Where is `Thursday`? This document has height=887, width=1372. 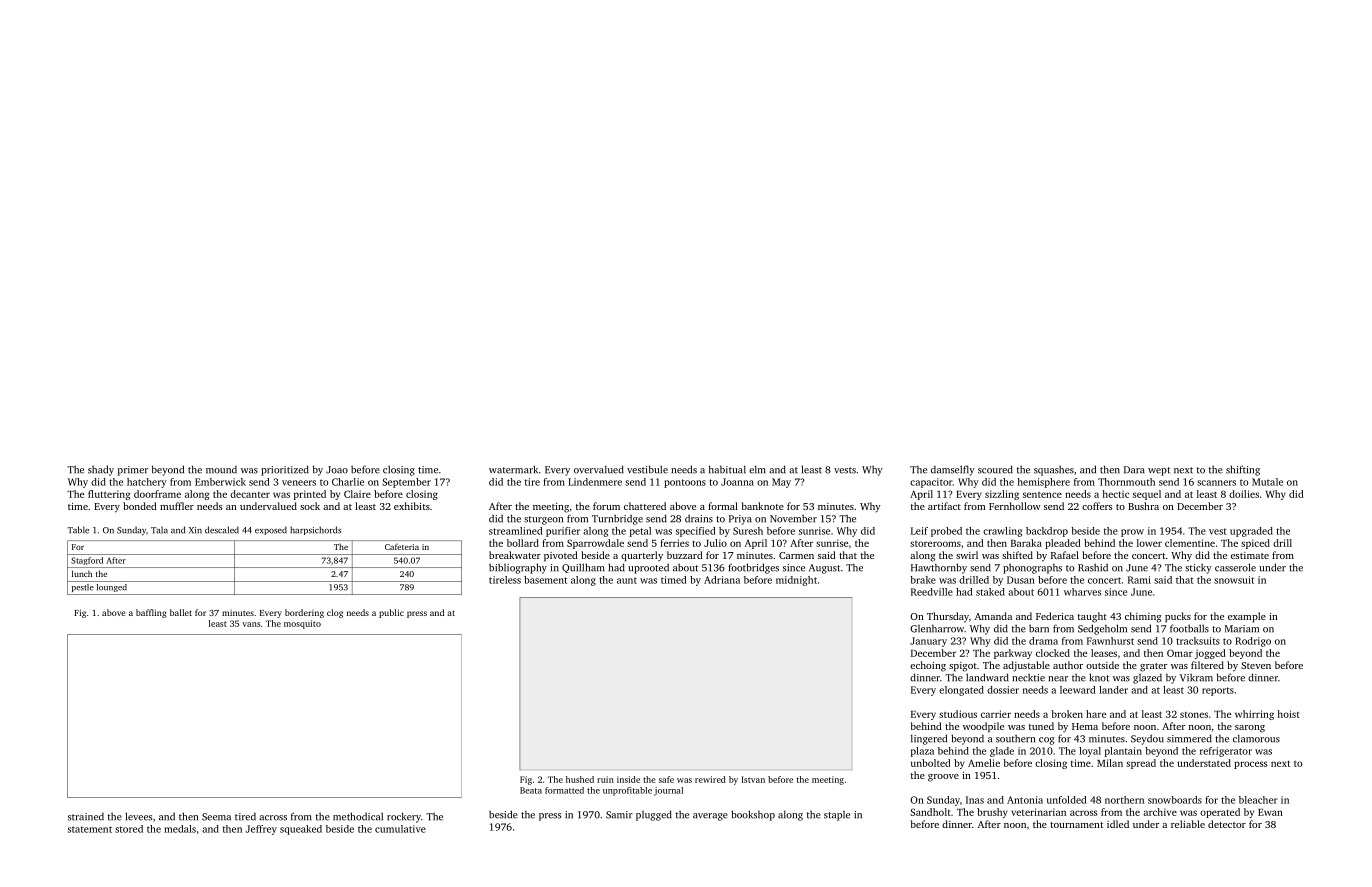
Thursday is located at coordinates (948, 617).
